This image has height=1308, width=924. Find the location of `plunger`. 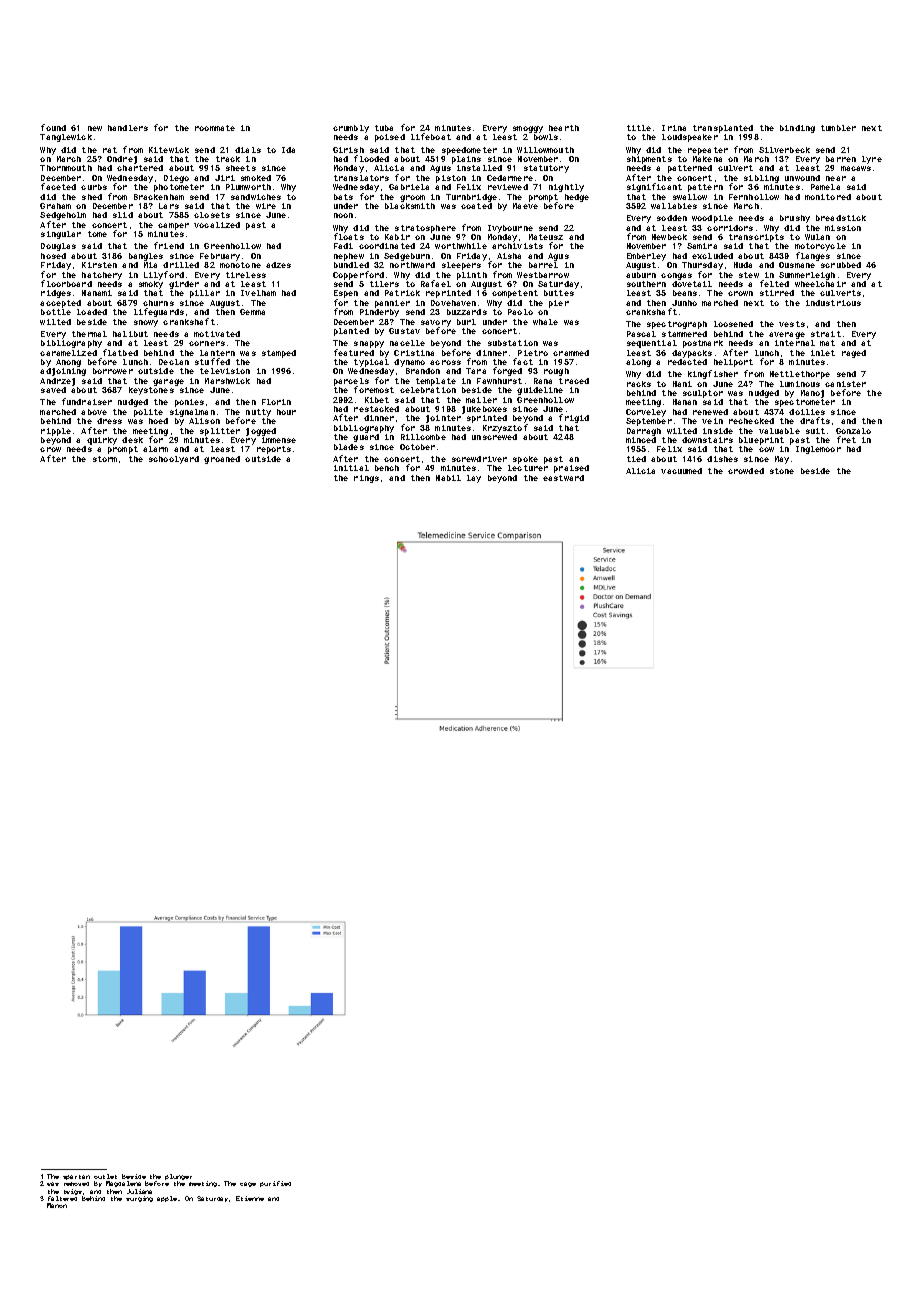

plunger is located at coordinates (178, 1177).
